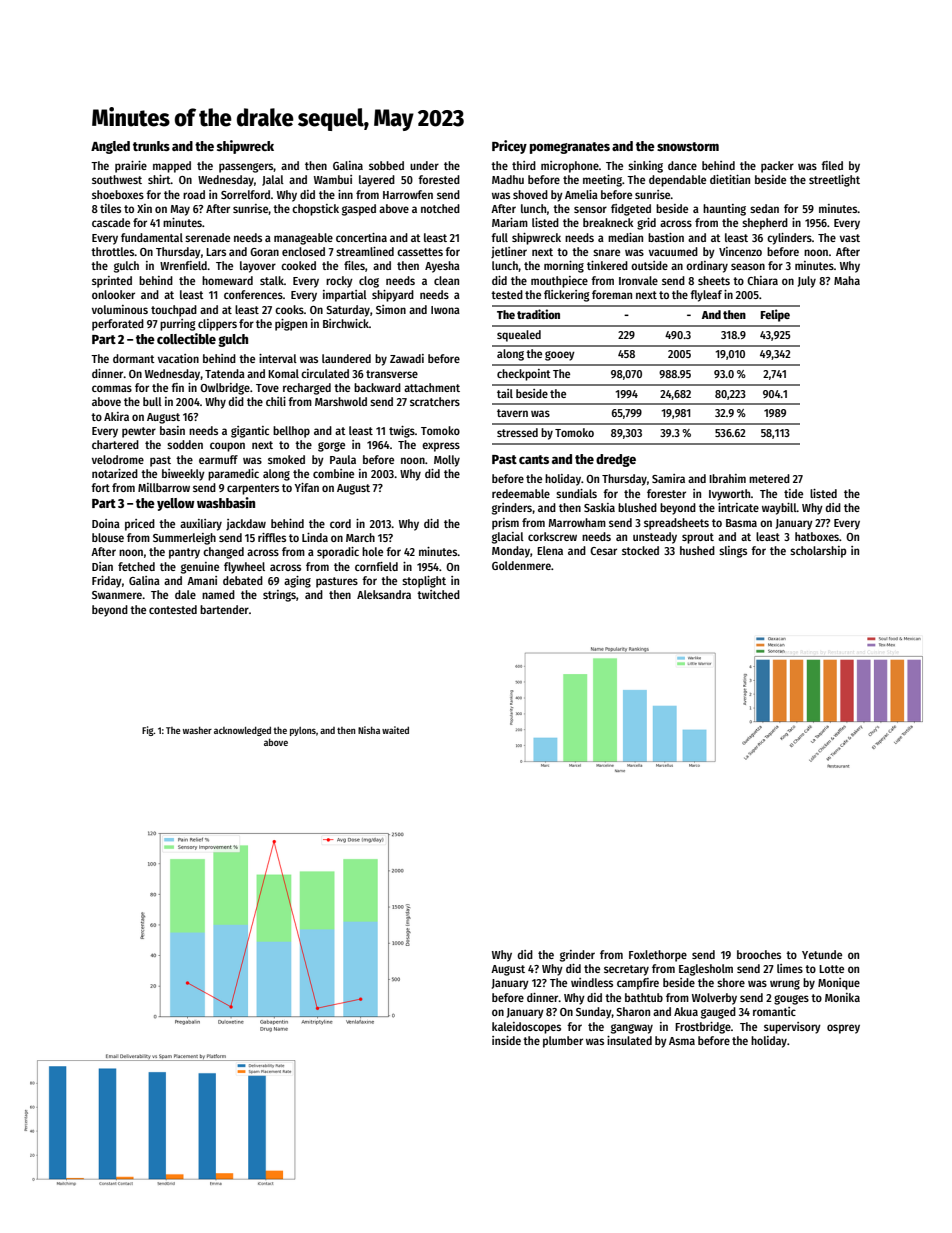  I want to click on kaleidoscopes, so click(526, 1028).
